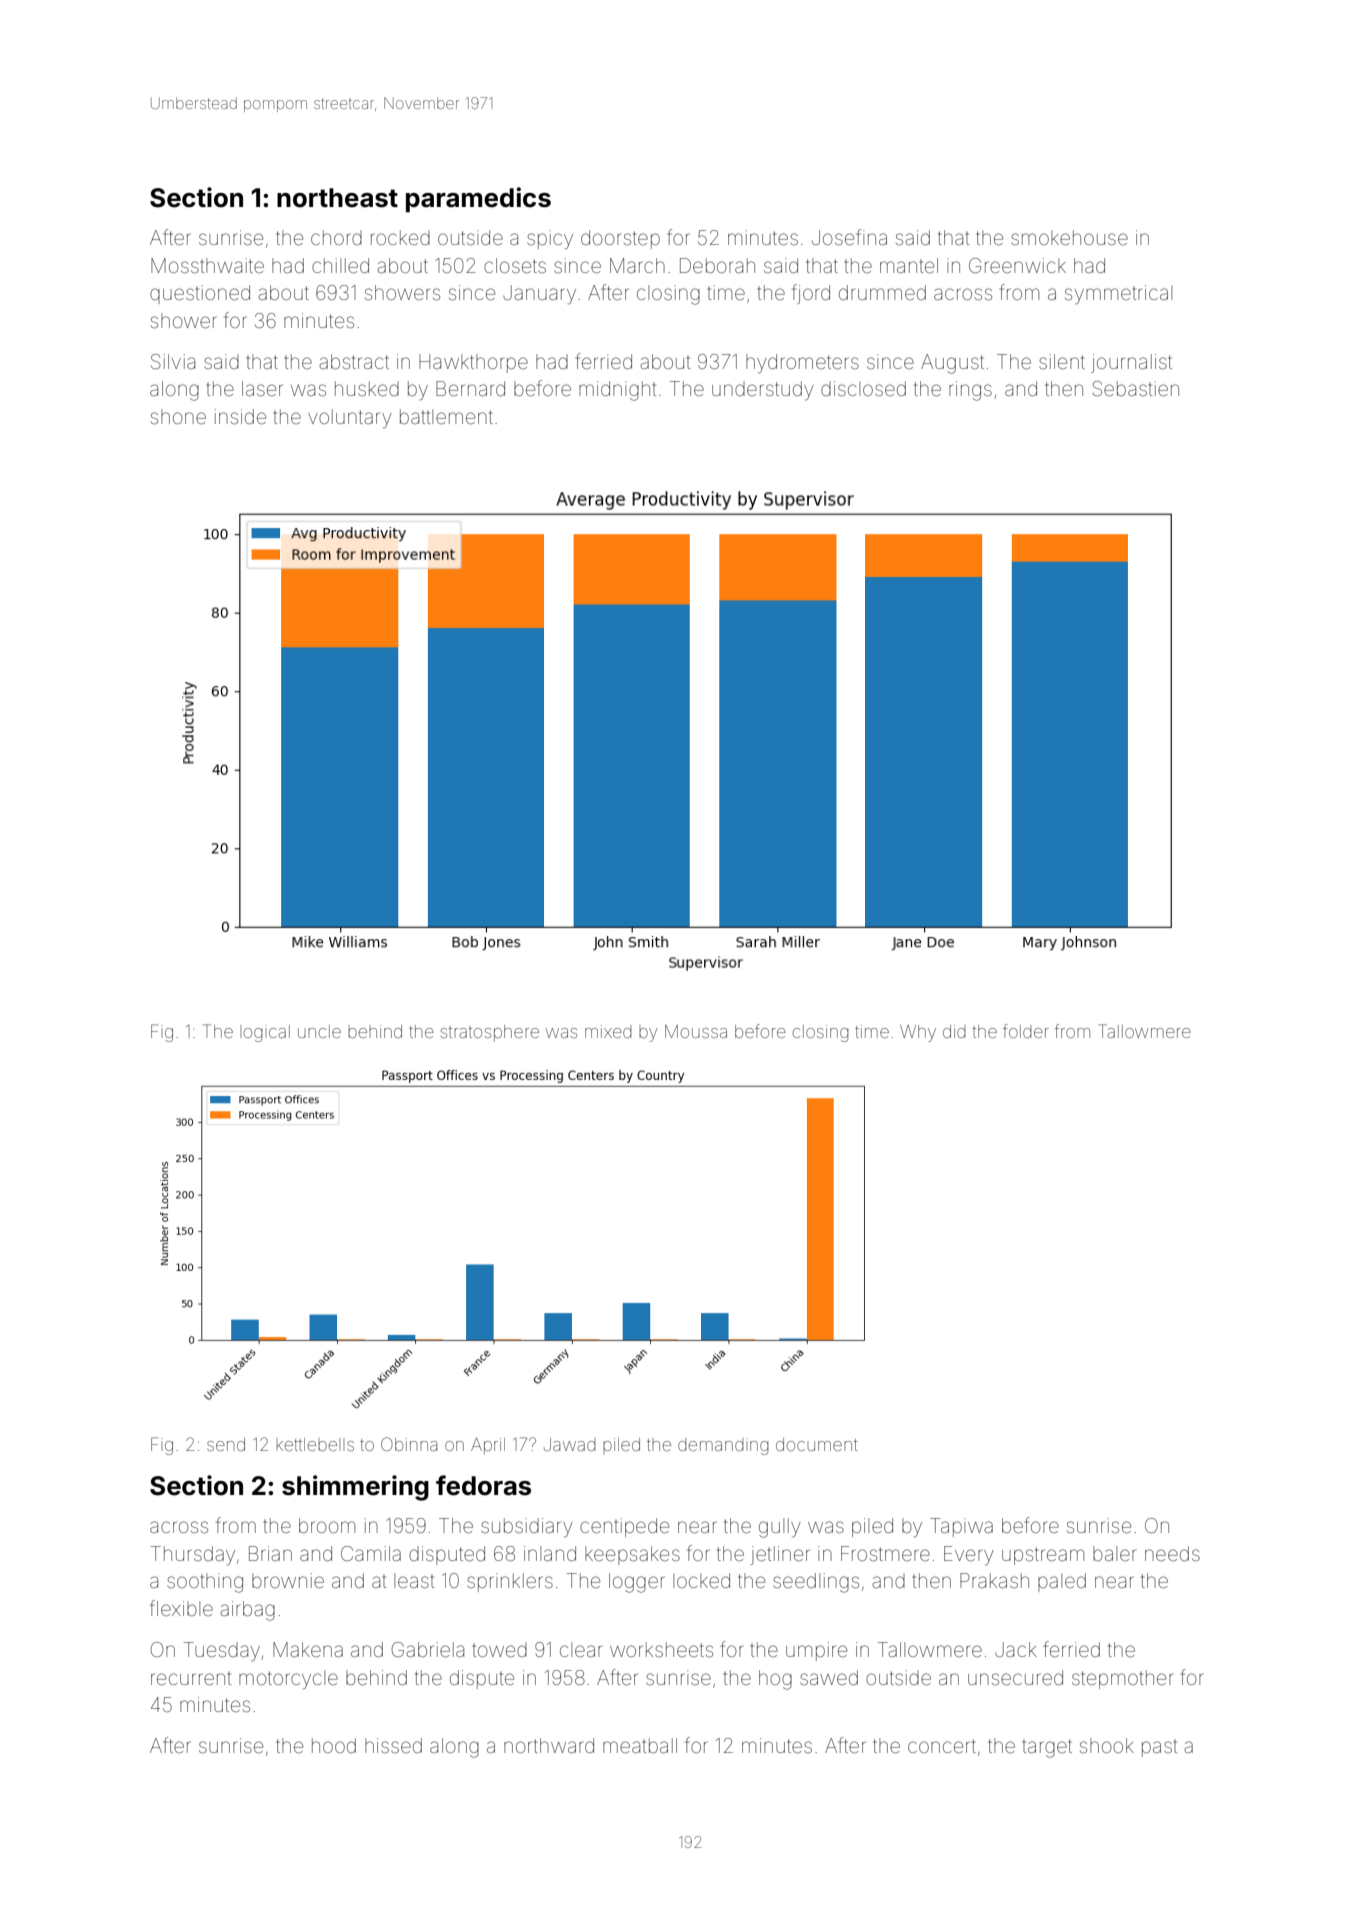  I want to click on paramedics, so click(478, 200).
